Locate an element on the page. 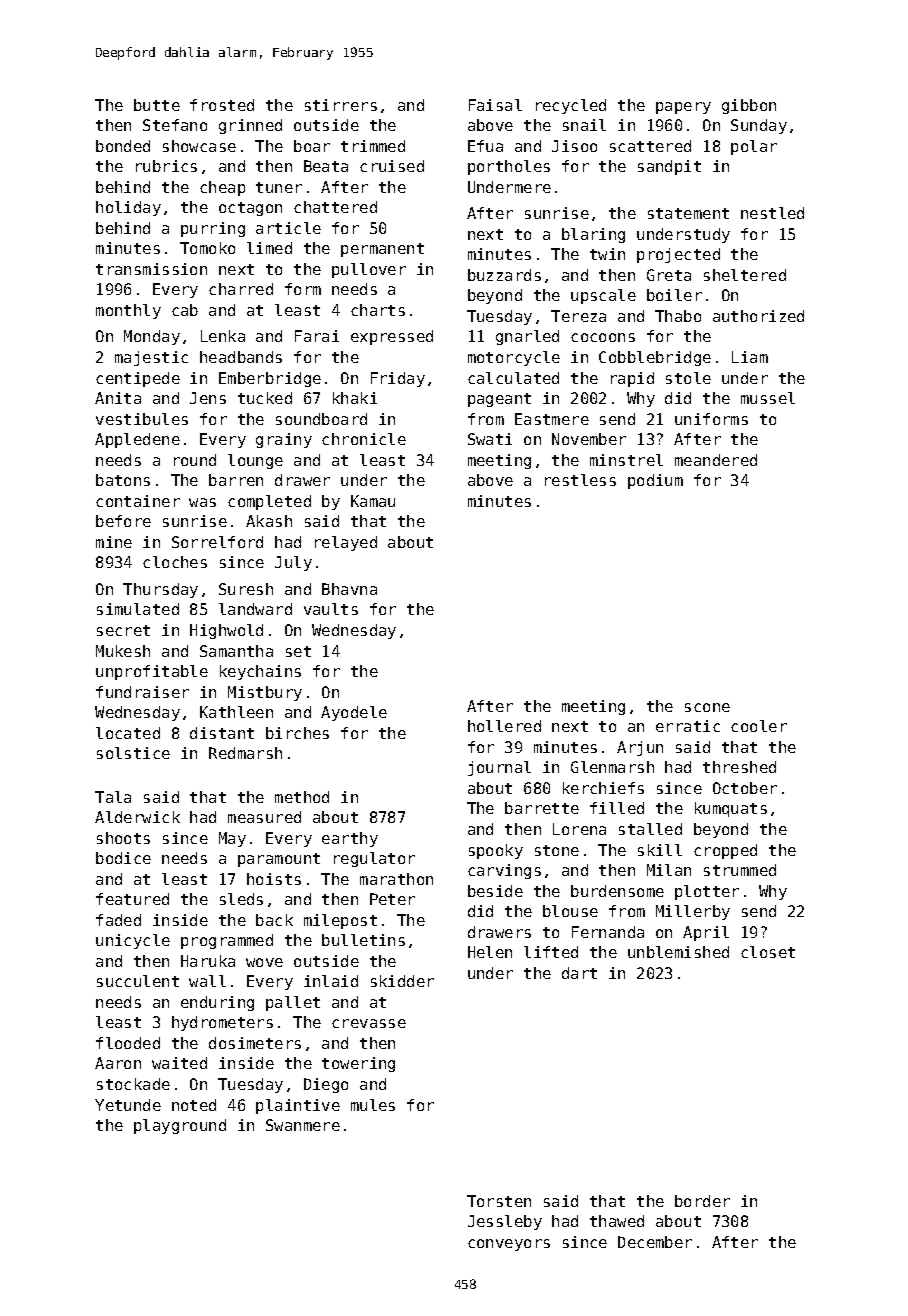 Image resolution: width=908 pixels, height=1316 pixels. border is located at coordinates (702, 1201).
